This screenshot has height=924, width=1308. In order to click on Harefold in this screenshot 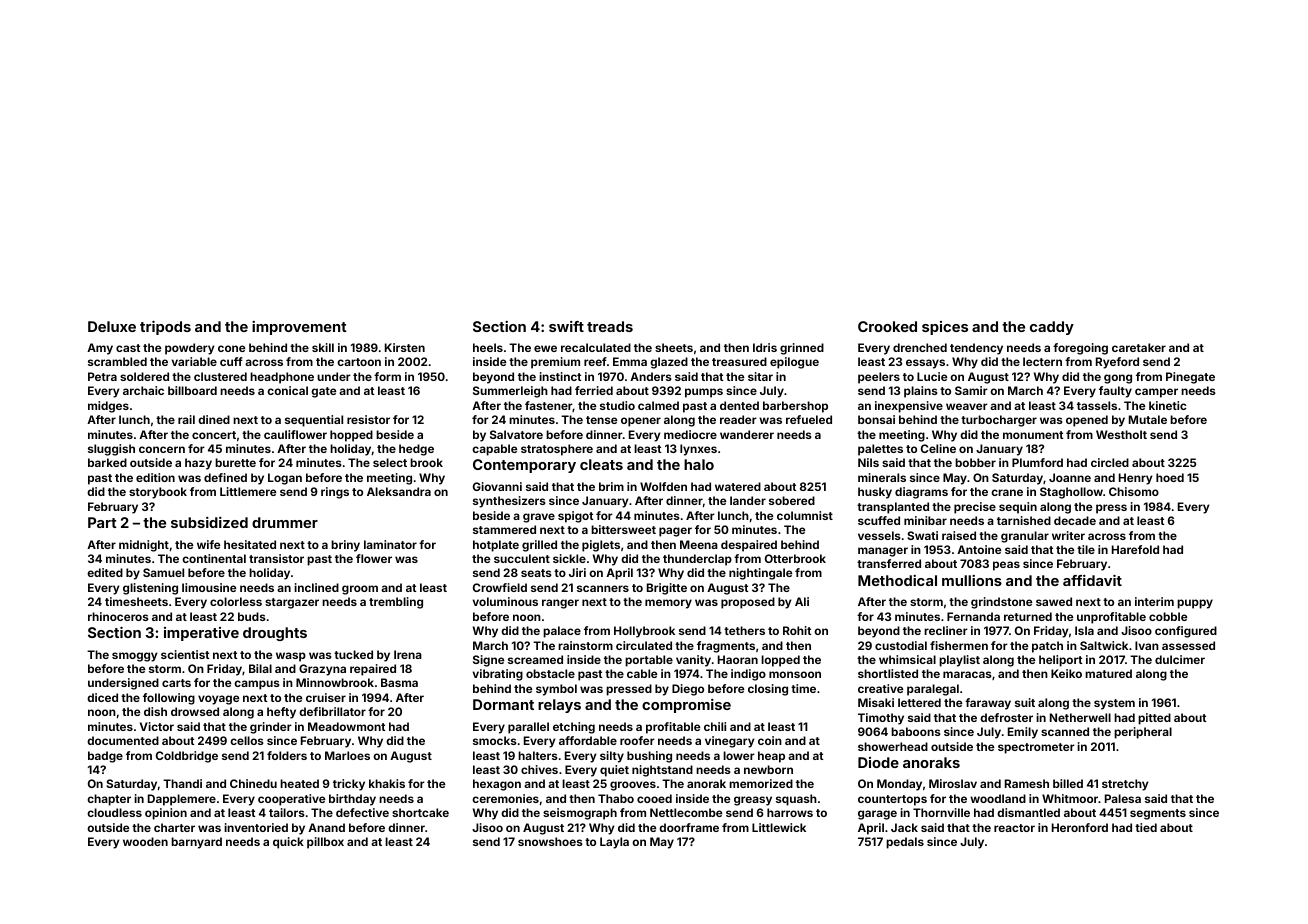, I will do `click(1135, 549)`.
